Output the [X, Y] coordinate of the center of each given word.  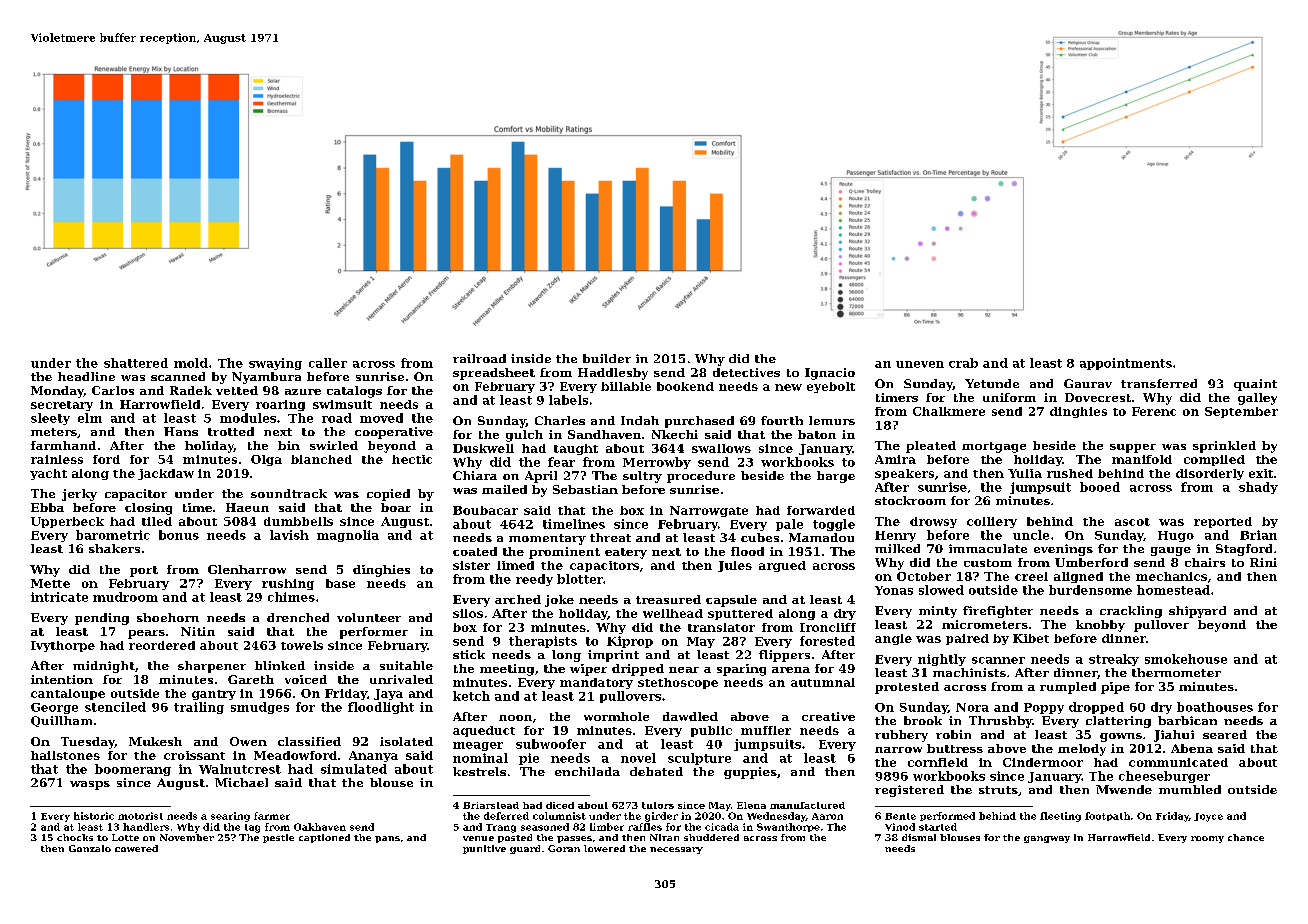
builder [607, 358]
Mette [50, 583]
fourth [782, 420]
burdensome [1090, 590]
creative [828, 716]
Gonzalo [90, 848]
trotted [231, 431]
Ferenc [1154, 411]
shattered [136, 363]
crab [963, 363]
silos [468, 613]
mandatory [596, 683]
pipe [1115, 688]
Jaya [388, 694]
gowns [1121, 737]
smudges [260, 708]
